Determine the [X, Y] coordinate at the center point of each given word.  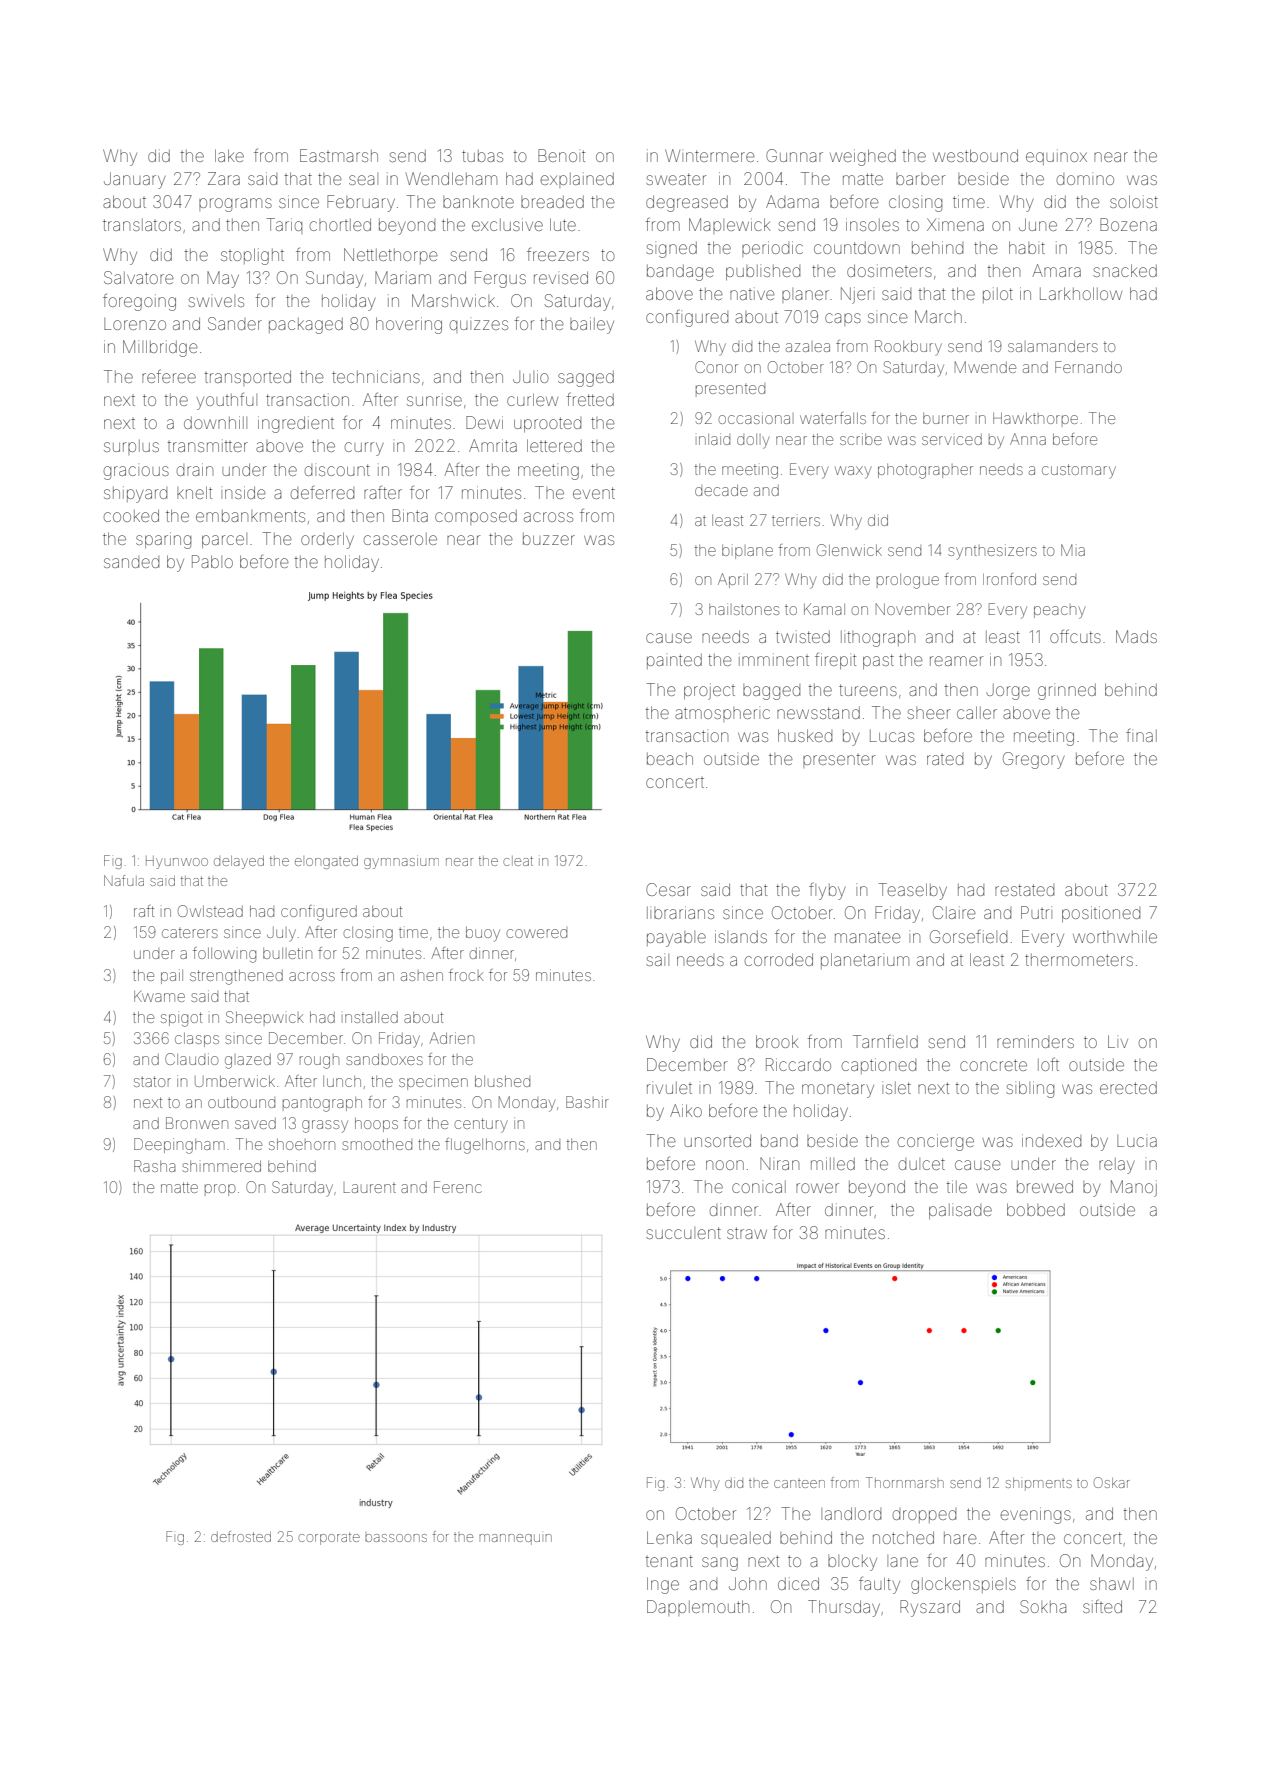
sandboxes [384, 1059]
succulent [683, 1233]
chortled [340, 224]
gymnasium [401, 862]
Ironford [1009, 579]
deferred [322, 492]
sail [657, 960]
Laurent [370, 1188]
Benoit [561, 155]
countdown [857, 248]
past [878, 661]
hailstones [744, 609]
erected [1128, 1088]
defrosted [241, 1536]
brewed [1045, 1186]
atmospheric [722, 714]
